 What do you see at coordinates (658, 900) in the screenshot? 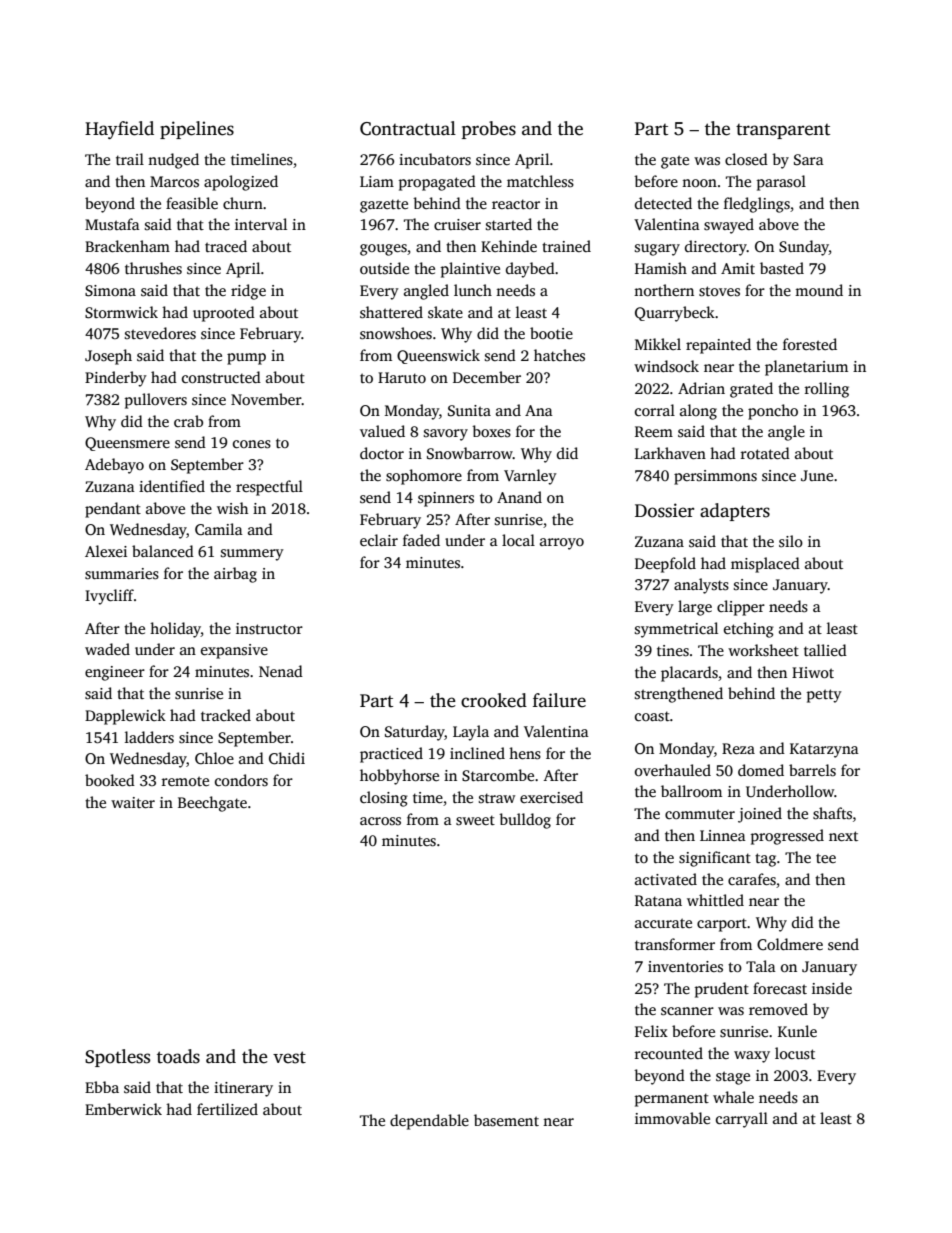
I see `Ratana` at bounding box center [658, 900].
